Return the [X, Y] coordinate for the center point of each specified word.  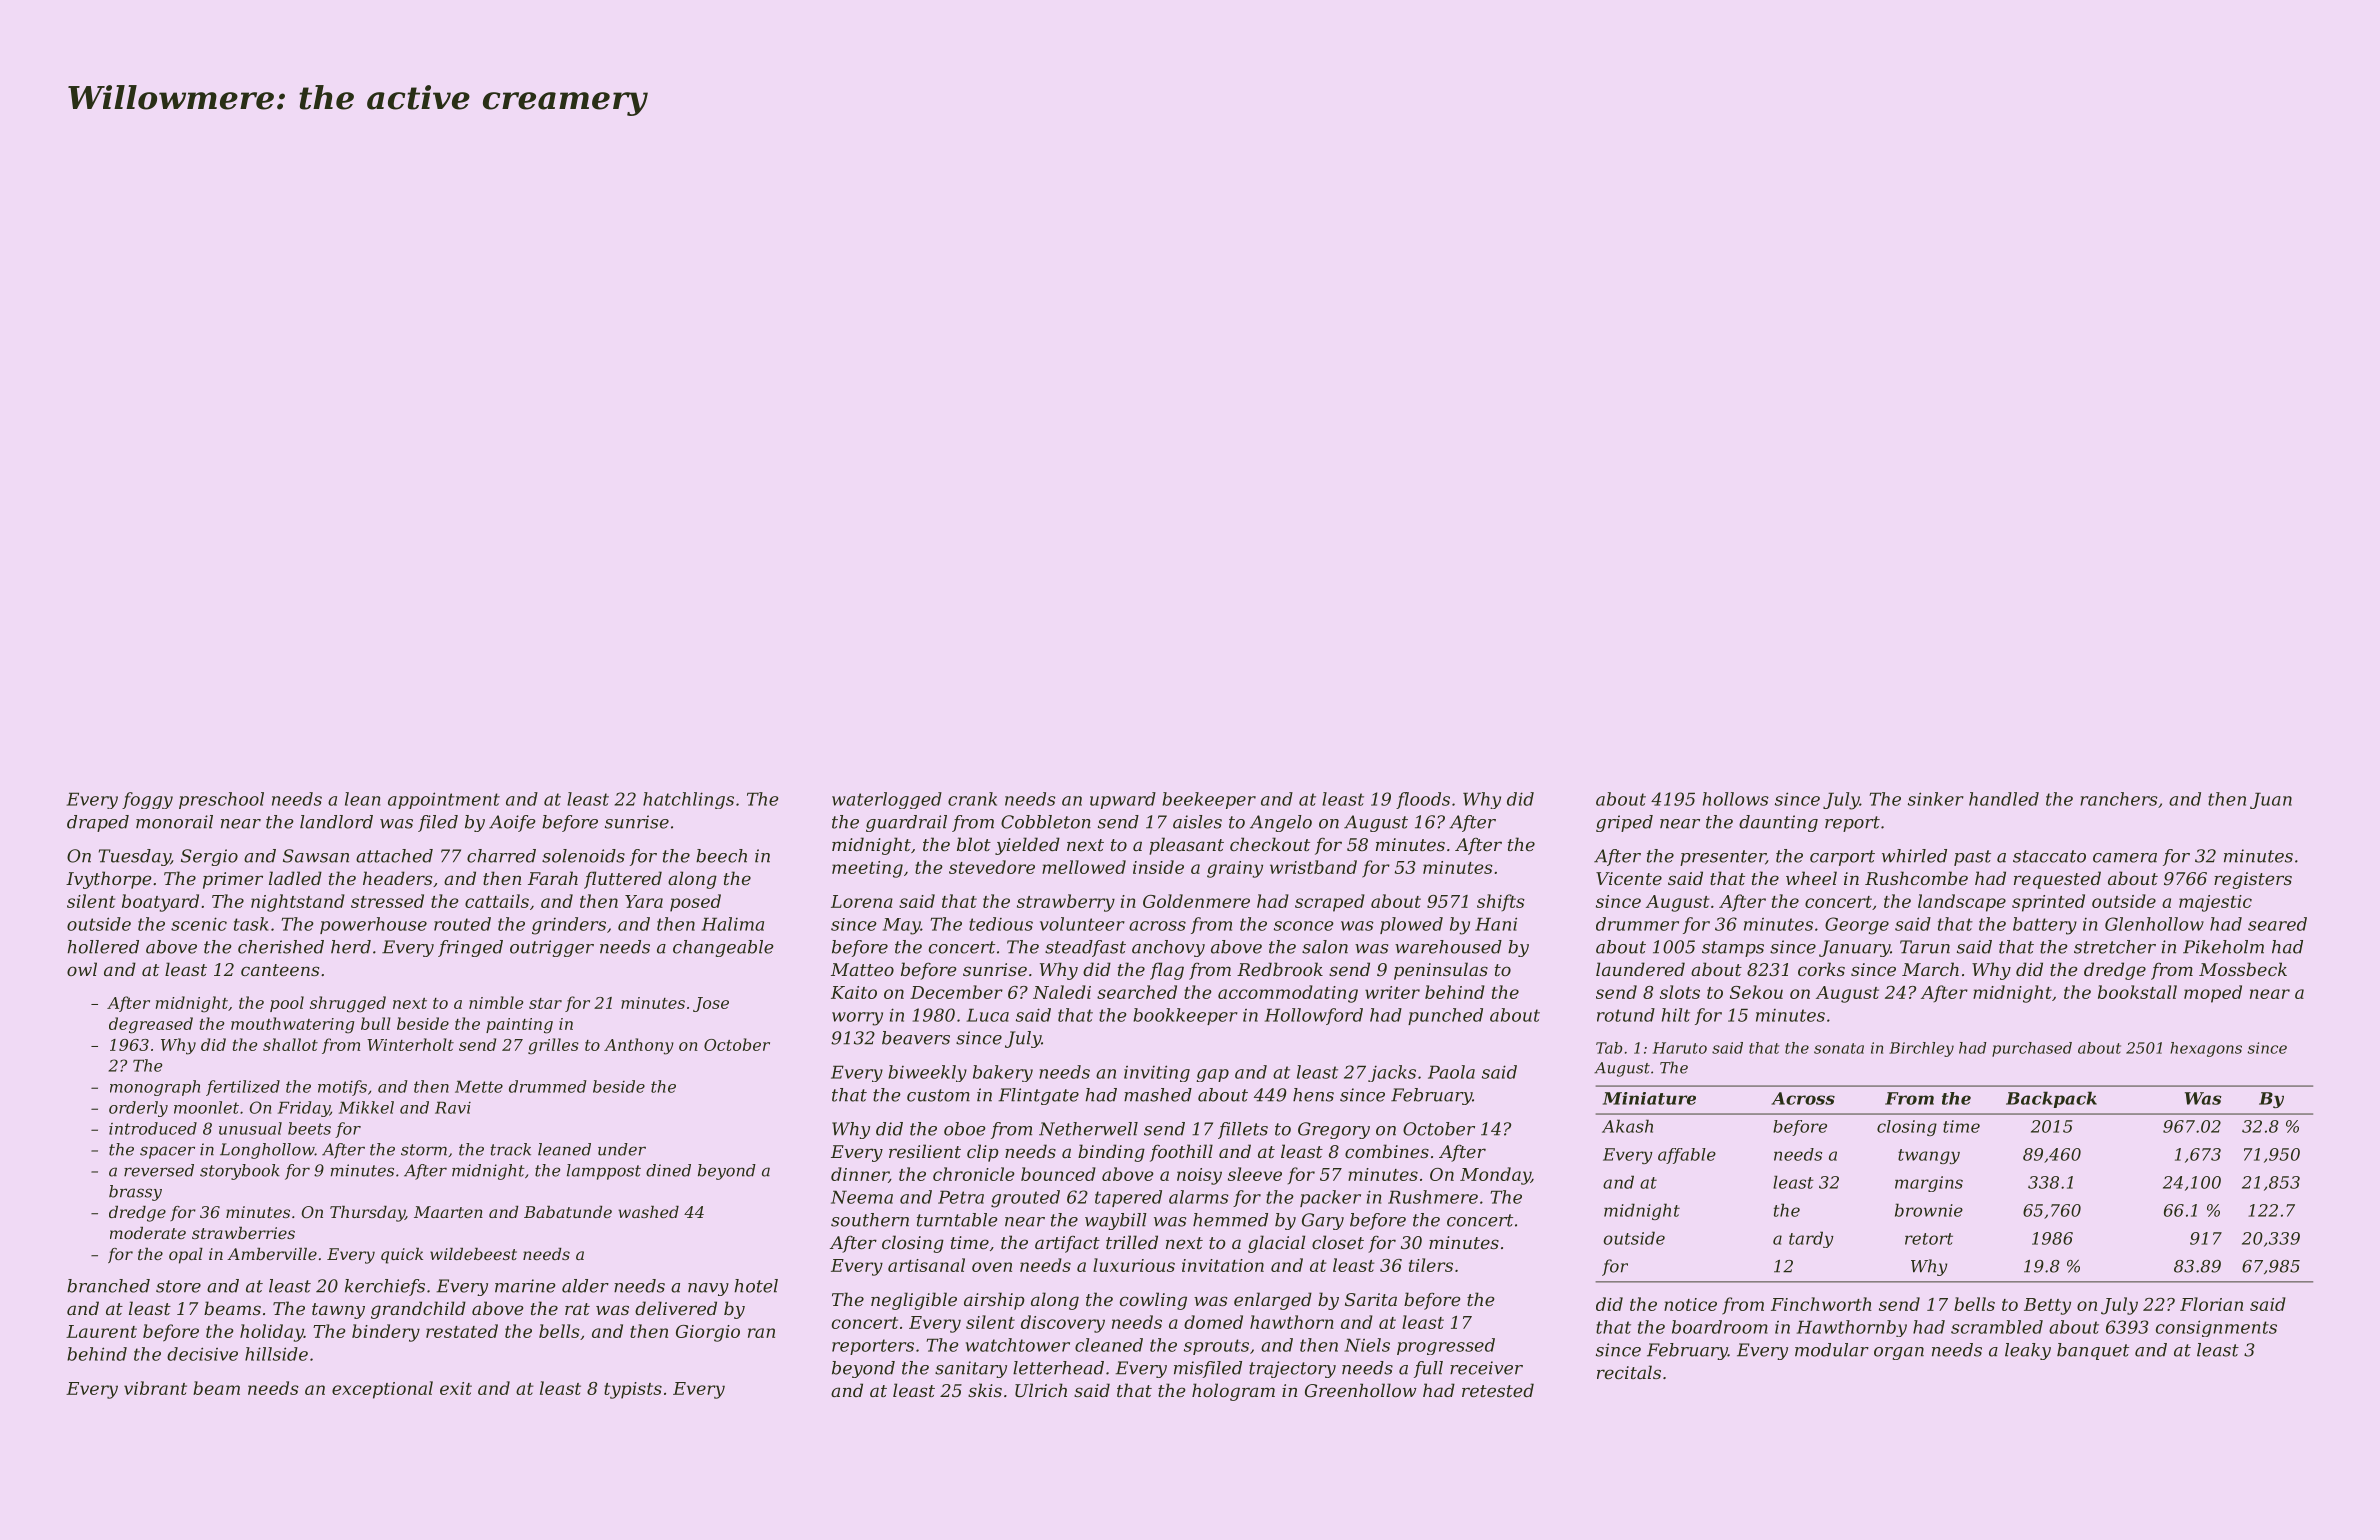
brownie [1929, 1210]
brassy [135, 1193]
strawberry [1066, 903]
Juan [2271, 800]
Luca [988, 1015]
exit [456, 1388]
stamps [1733, 949]
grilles [553, 1046]
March [1930, 969]
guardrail [906, 823]
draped [98, 823]
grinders [569, 926]
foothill [1181, 1153]
